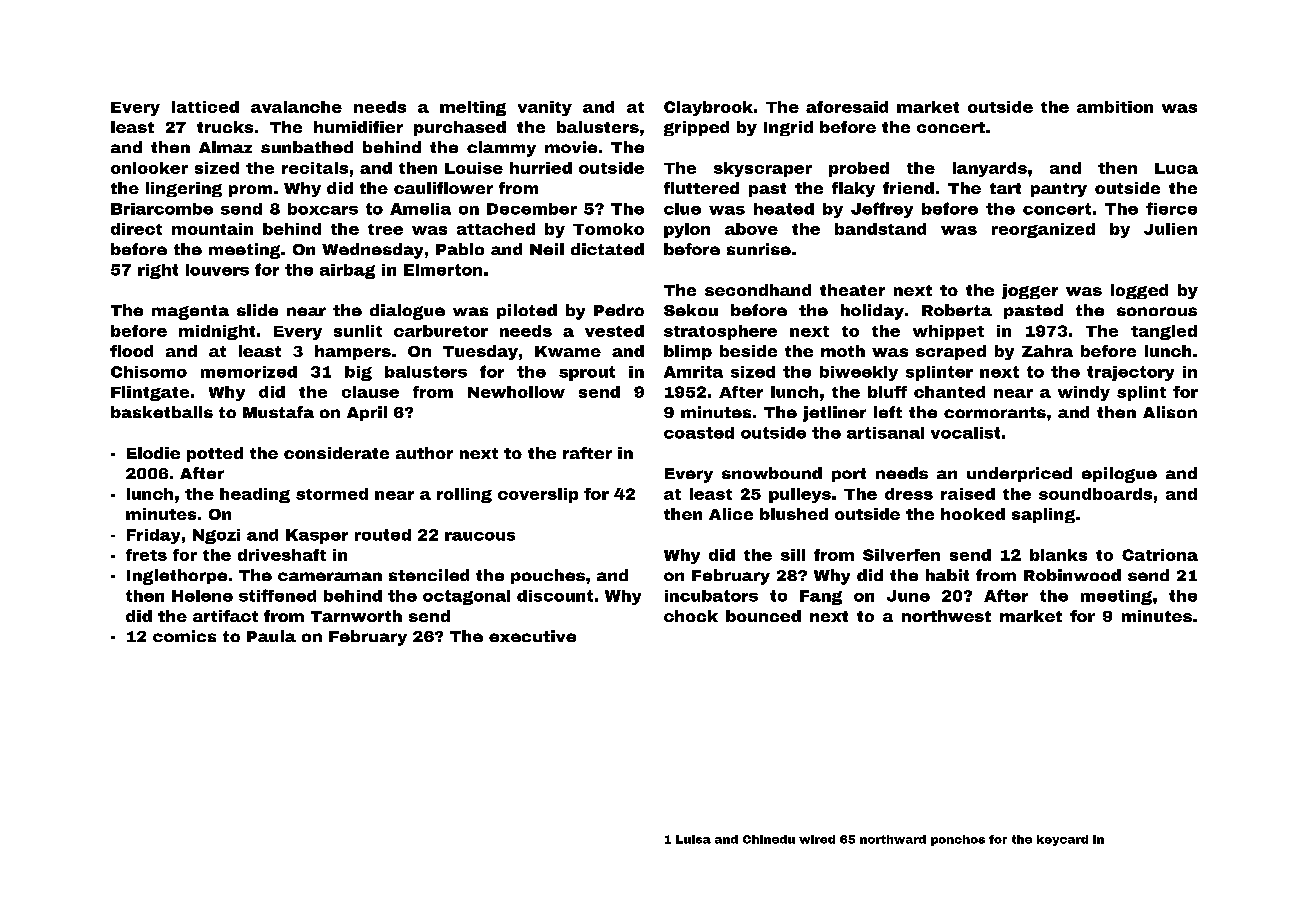  I want to click on pouches, so click(548, 576).
